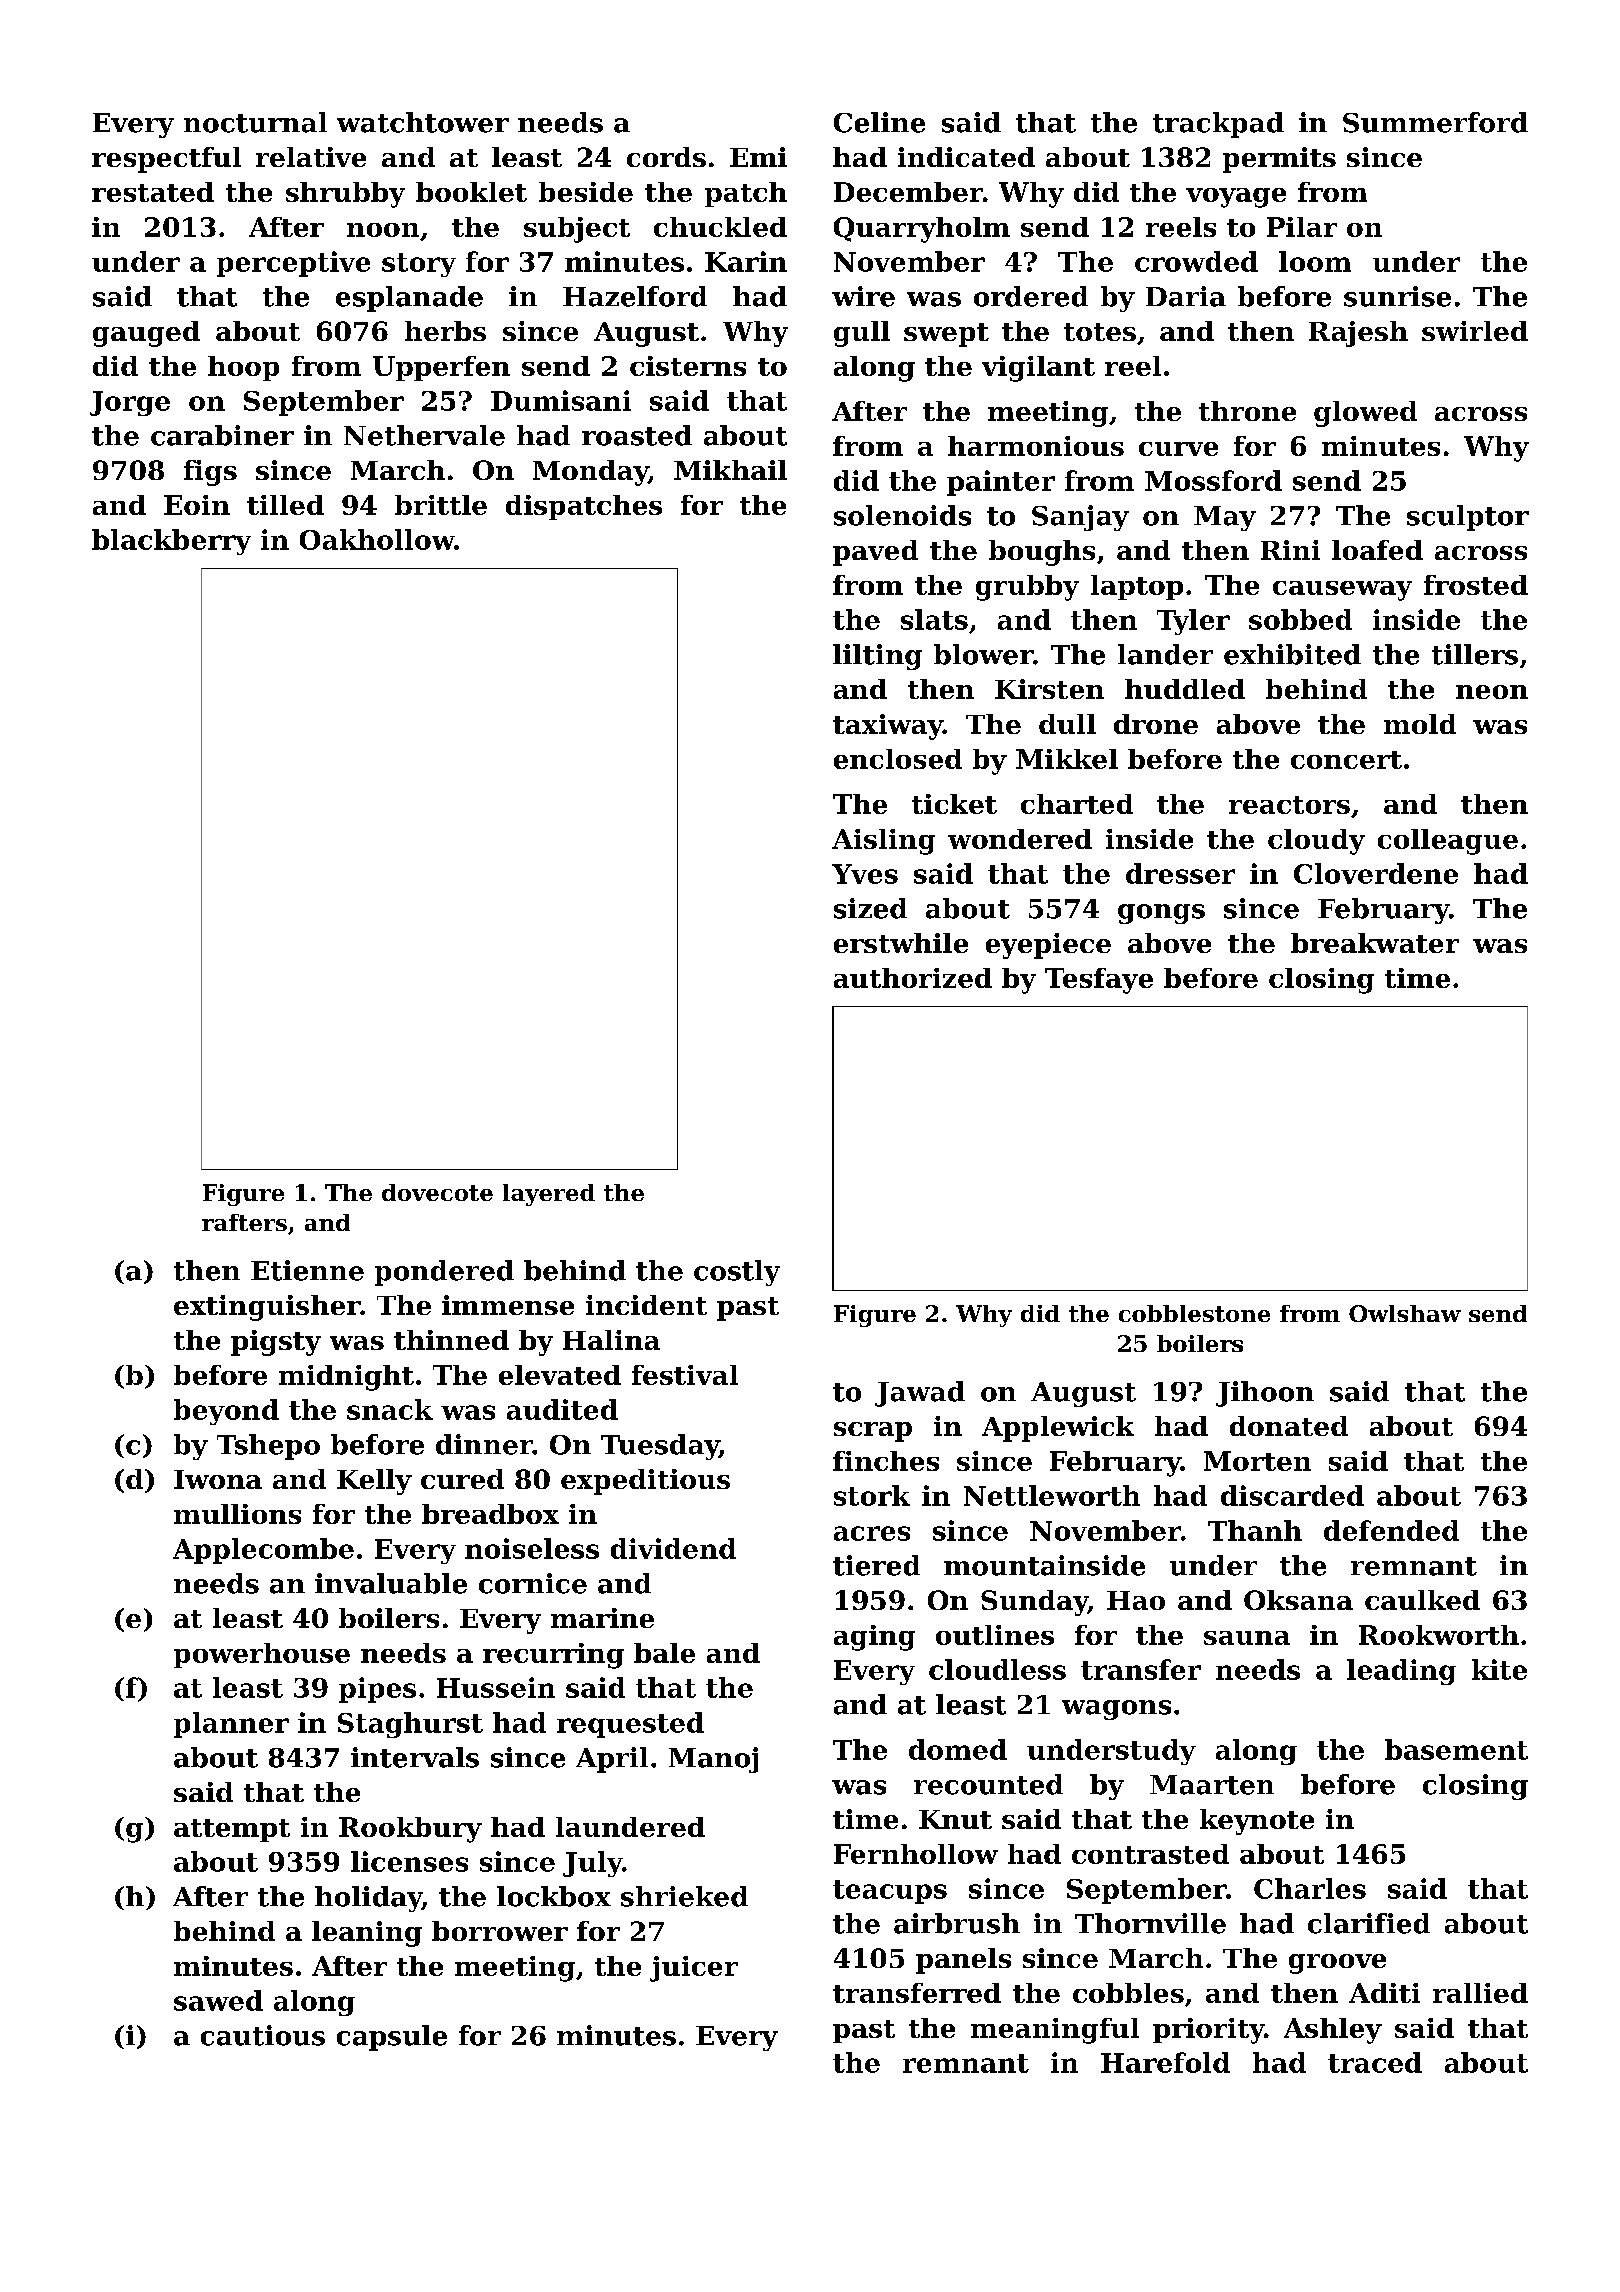 The image size is (1620, 2292). I want to click on Jawad, so click(920, 1394).
